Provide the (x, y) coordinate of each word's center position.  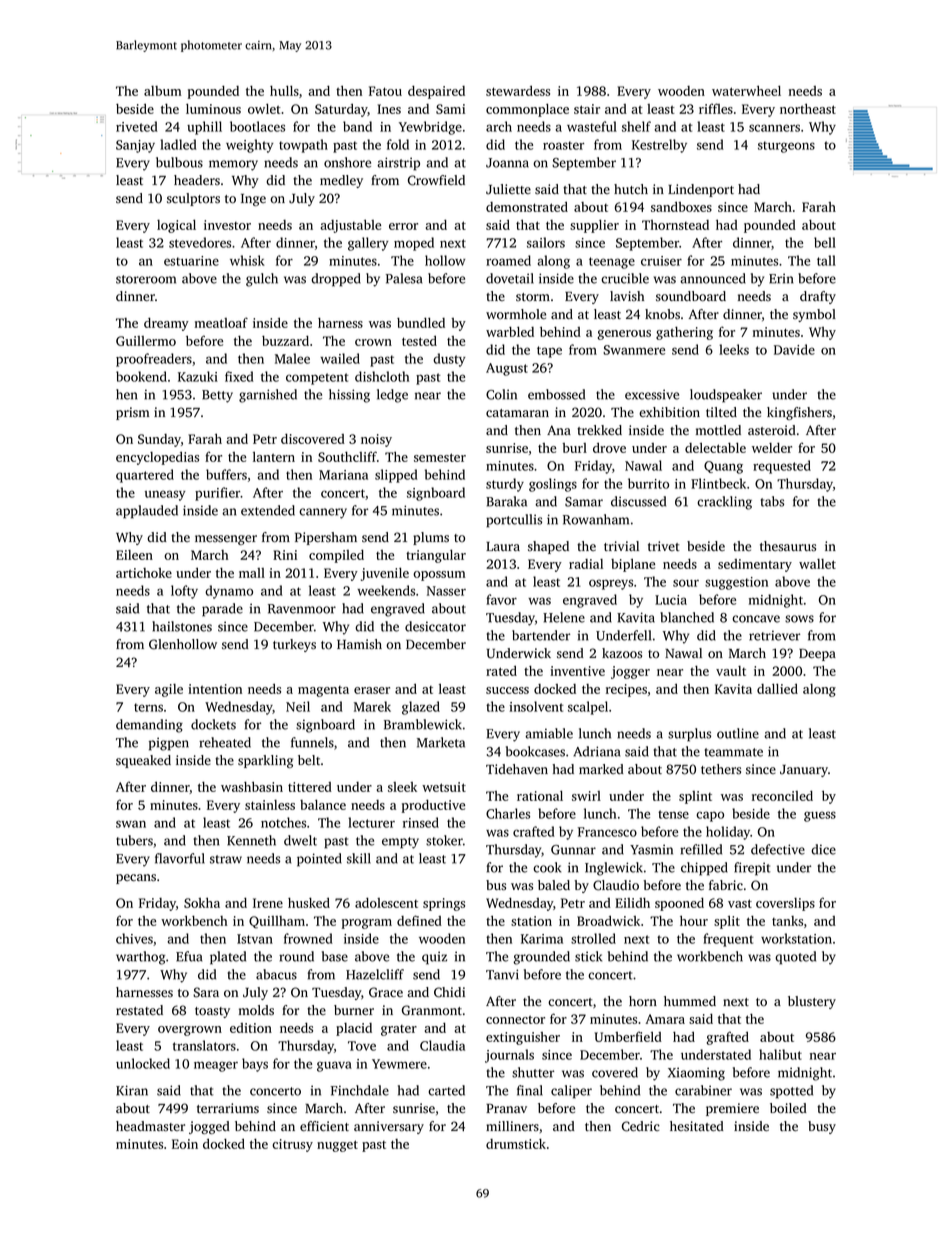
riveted (137, 126)
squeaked (143, 761)
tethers (721, 769)
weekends (386, 590)
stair (587, 109)
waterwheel (746, 91)
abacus (276, 974)
